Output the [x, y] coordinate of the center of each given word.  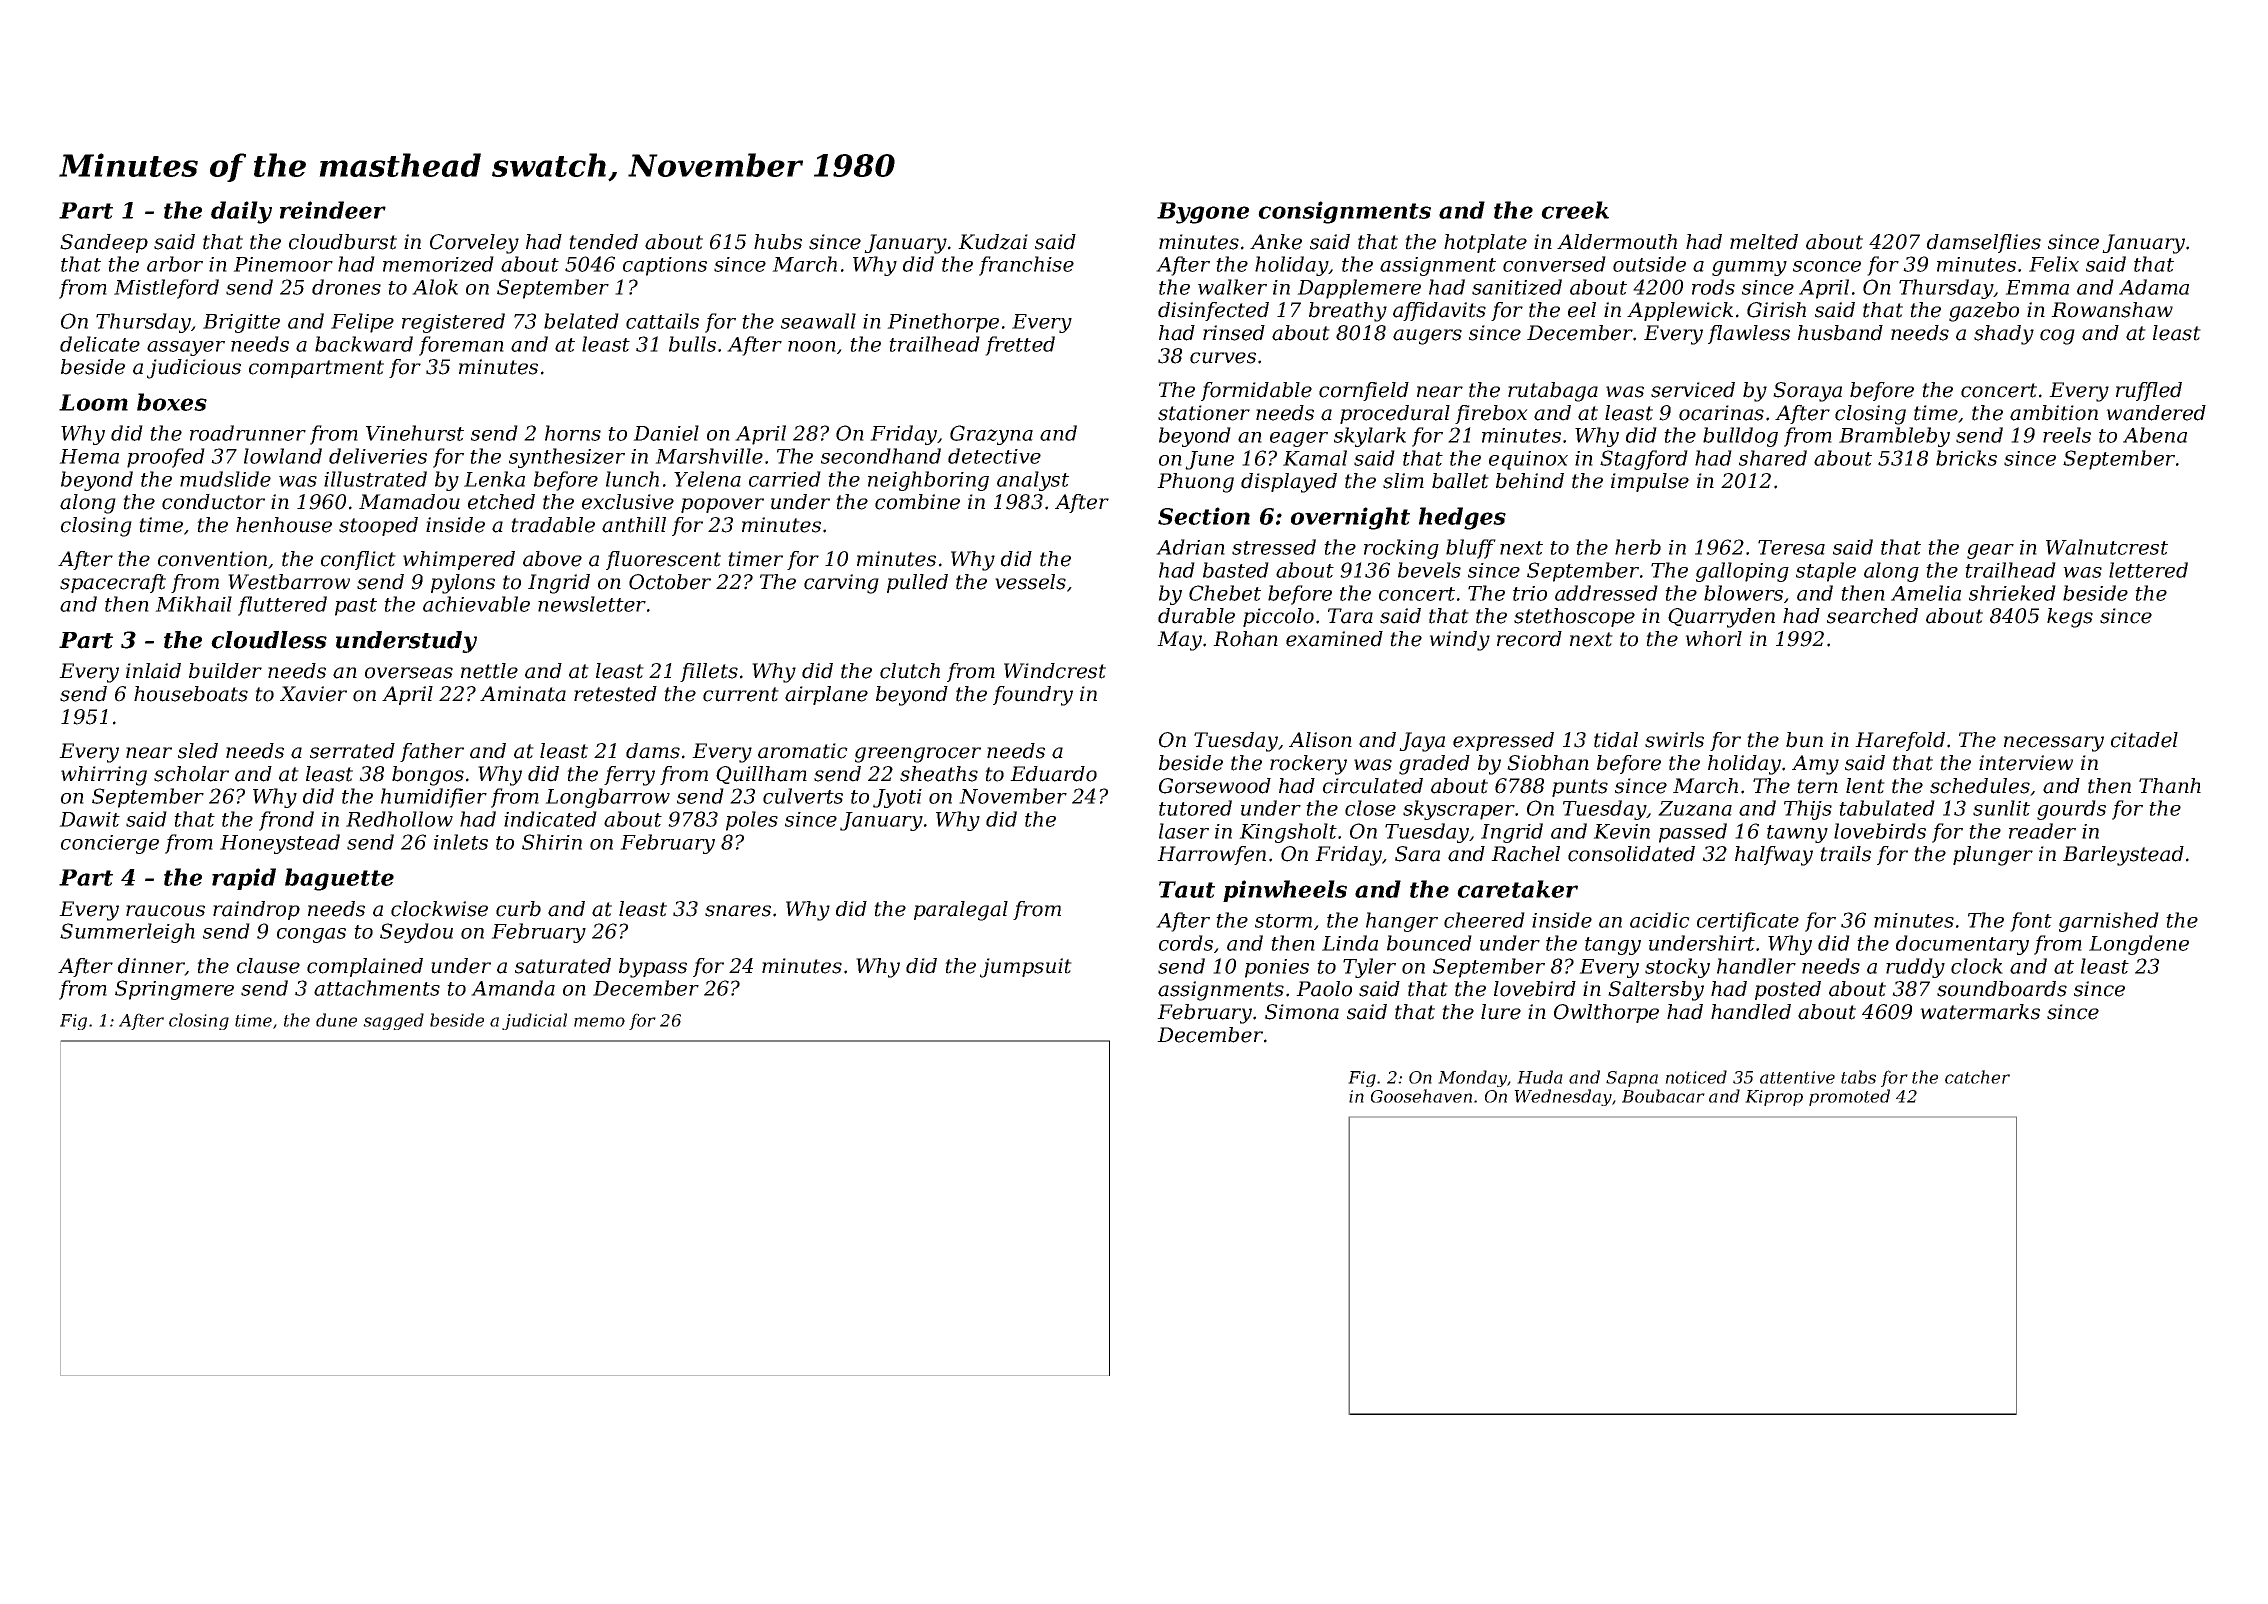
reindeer [333, 210]
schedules [1980, 786]
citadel [2144, 740]
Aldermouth [1617, 242]
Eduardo [1053, 774]
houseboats [191, 694]
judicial [534, 1021]
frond [286, 821]
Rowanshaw [2112, 310]
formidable [1256, 391]
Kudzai [993, 242]
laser [1184, 831]
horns [573, 433]
